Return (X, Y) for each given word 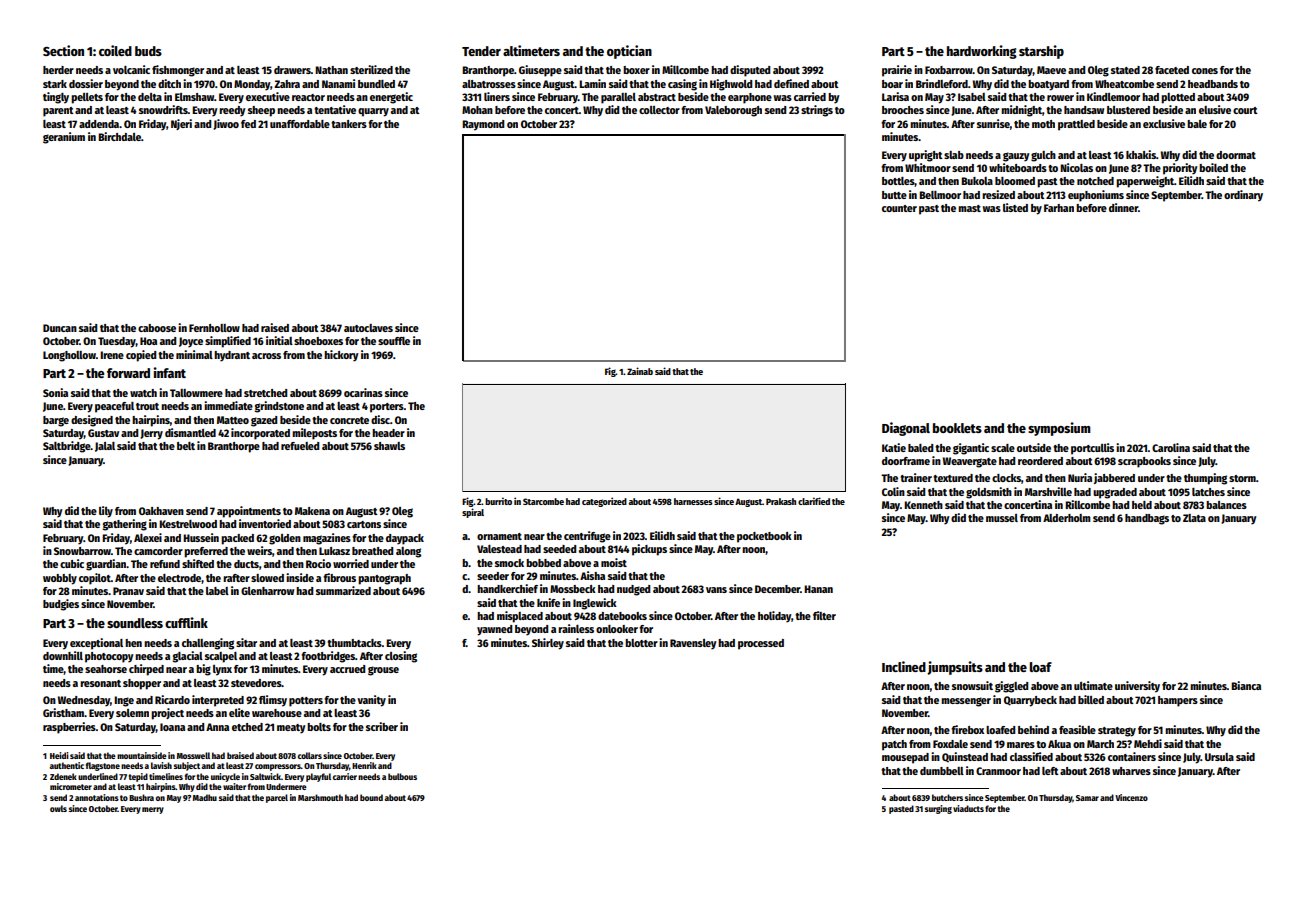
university (1137, 687)
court (1245, 110)
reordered (1040, 461)
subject (187, 766)
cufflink (186, 622)
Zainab (640, 371)
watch (143, 393)
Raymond (483, 125)
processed (761, 644)
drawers (292, 70)
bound (371, 797)
